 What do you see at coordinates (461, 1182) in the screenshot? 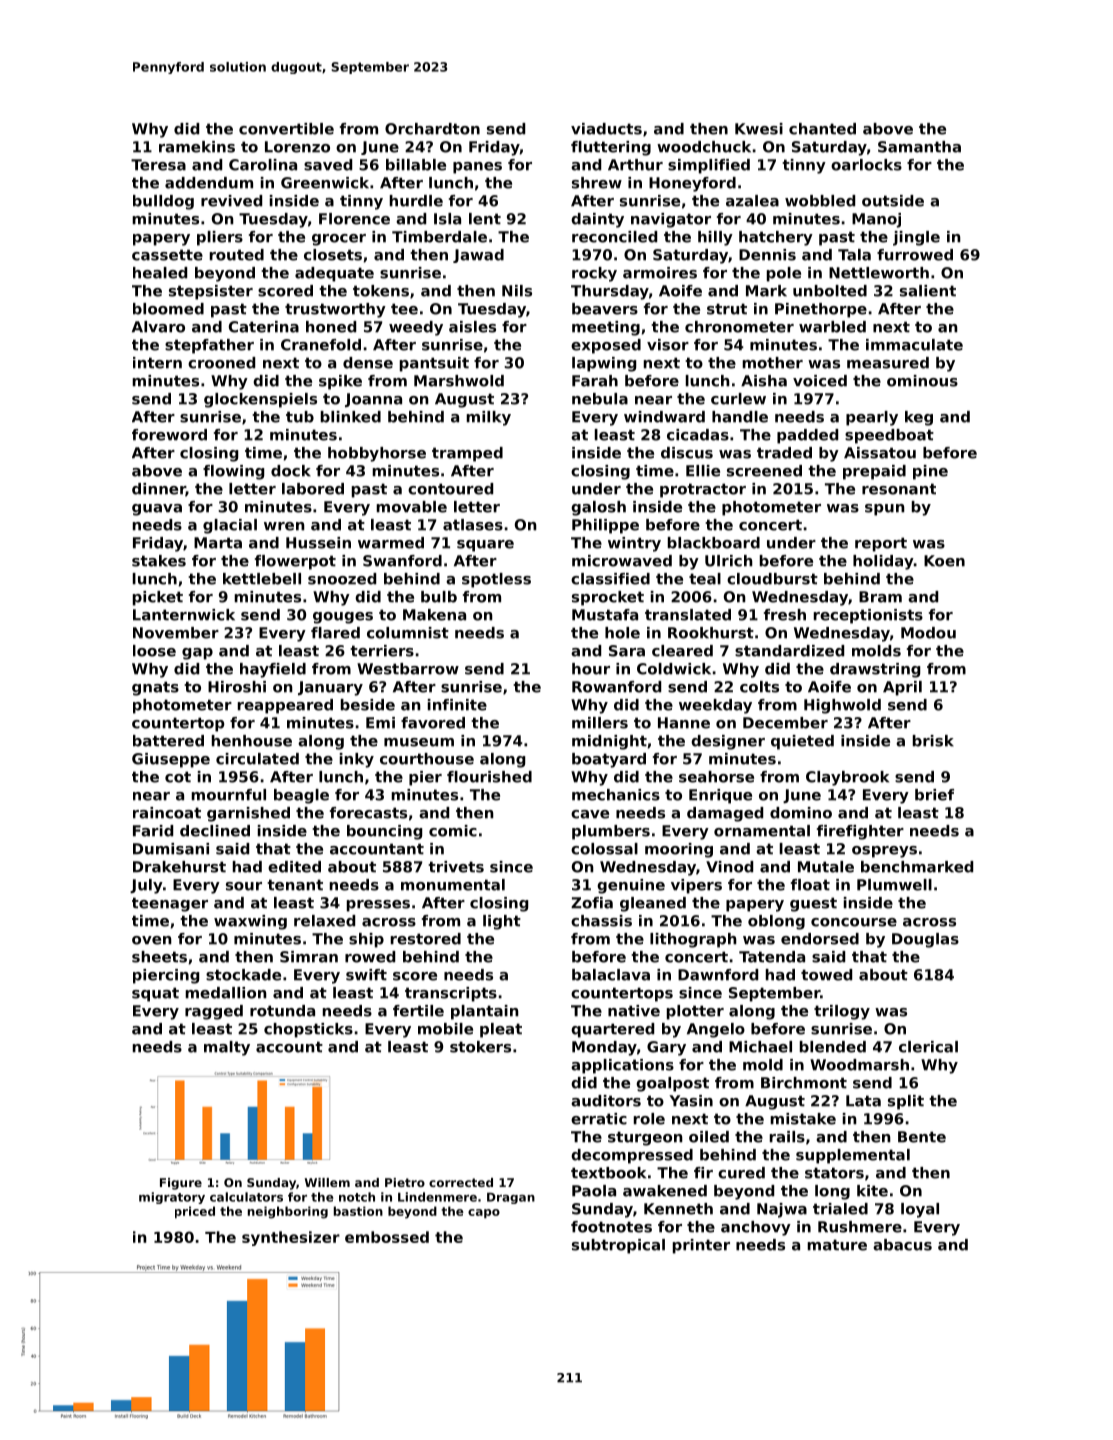
I see `corrected` at bounding box center [461, 1182].
